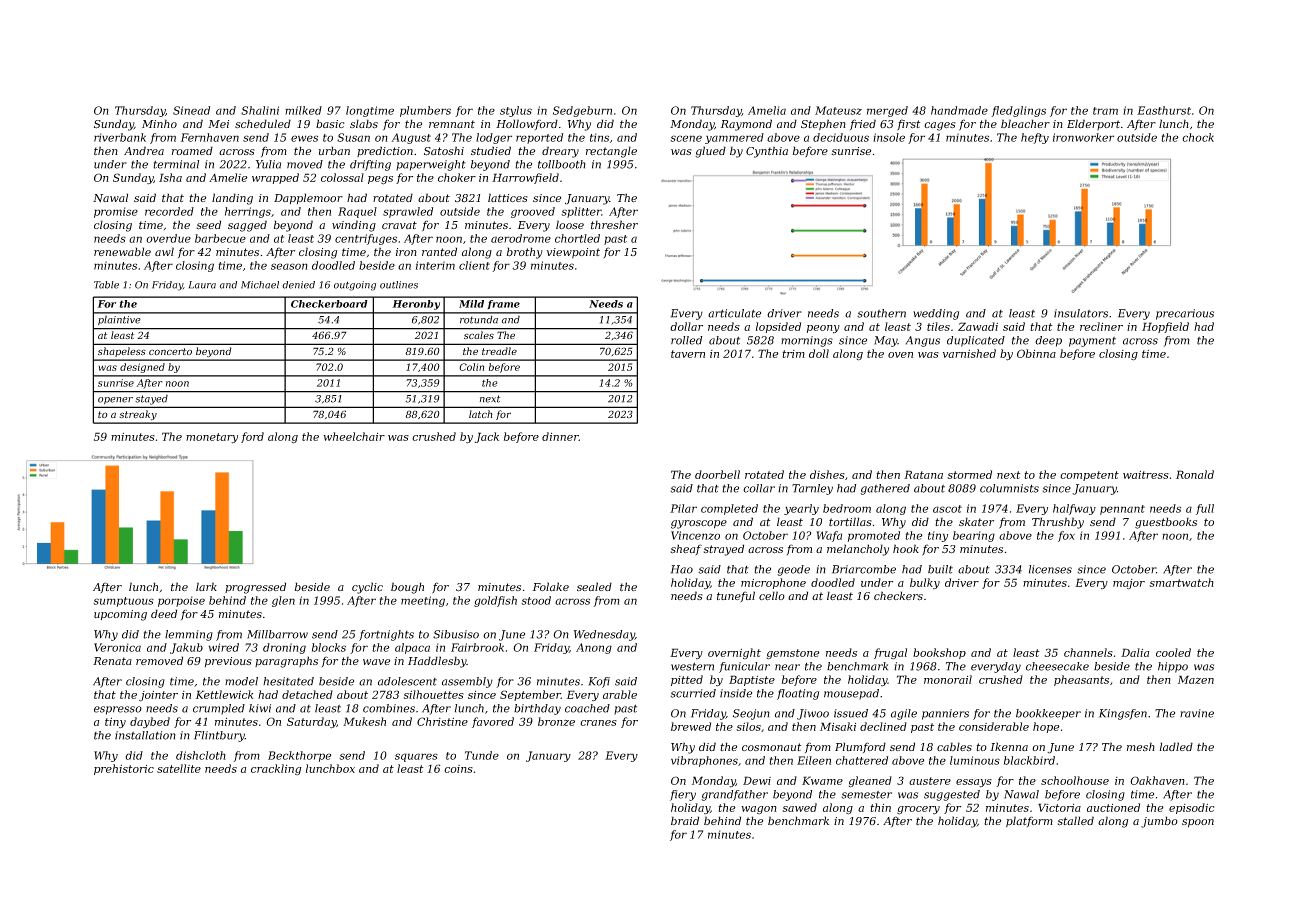 Image resolution: width=1308 pixels, height=924 pixels. Describe the element at coordinates (1191, 808) in the screenshot. I see `episodic` at that location.
